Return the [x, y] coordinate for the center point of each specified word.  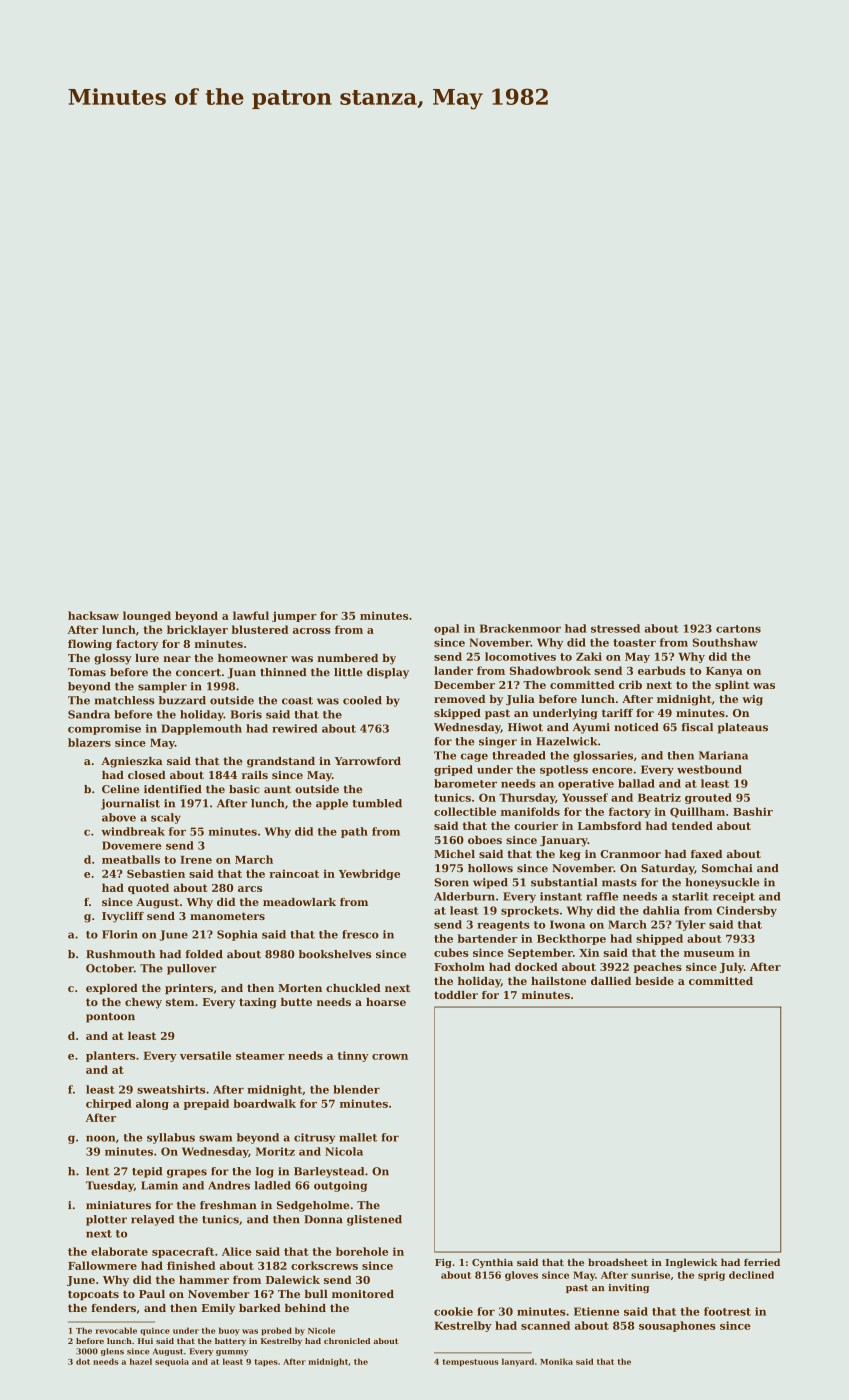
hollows [490, 868]
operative [586, 784]
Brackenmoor [520, 628]
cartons [738, 629]
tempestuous [470, 1363]
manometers [227, 916]
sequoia [172, 1362]
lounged [147, 616]
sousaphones [677, 1326]
